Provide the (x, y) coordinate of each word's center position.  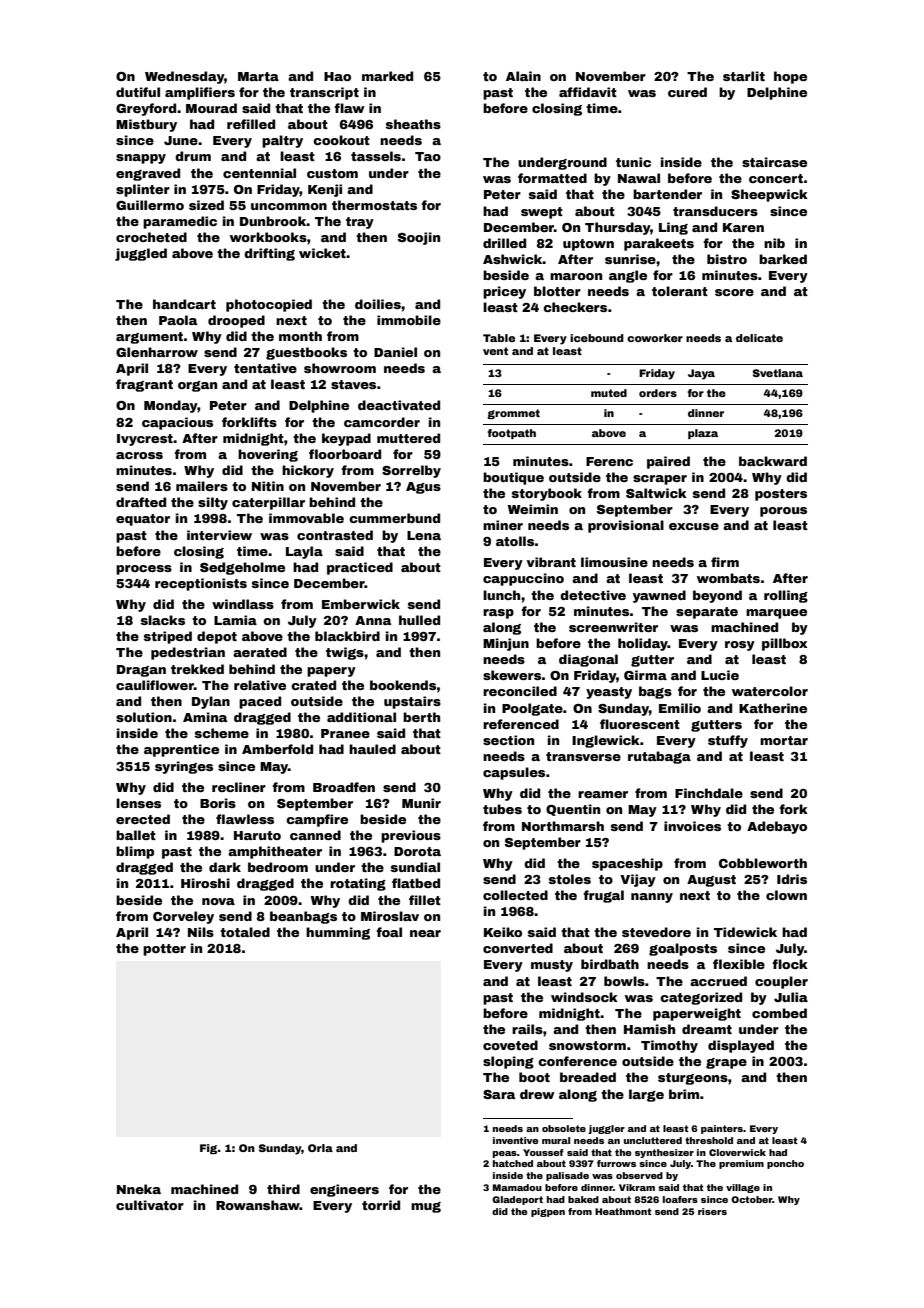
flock (790, 964)
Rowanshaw (258, 1205)
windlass (243, 604)
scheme (222, 733)
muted (609, 393)
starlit (744, 76)
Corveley (183, 917)
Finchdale (709, 793)
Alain (523, 76)
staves (353, 384)
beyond (717, 596)
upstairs (412, 702)
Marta (258, 76)
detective (593, 595)
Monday (171, 406)
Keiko (503, 932)
